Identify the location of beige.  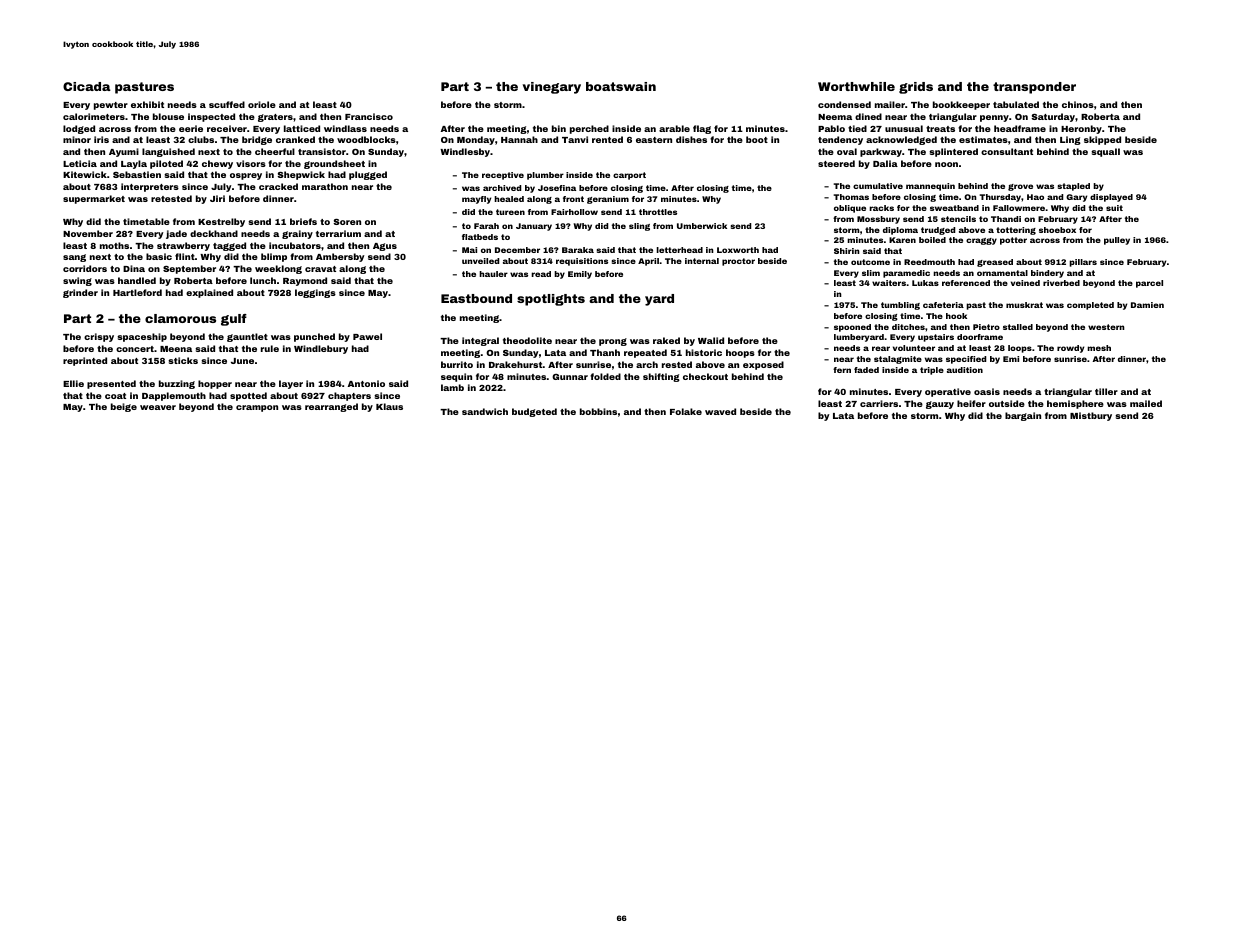
(124, 407).
